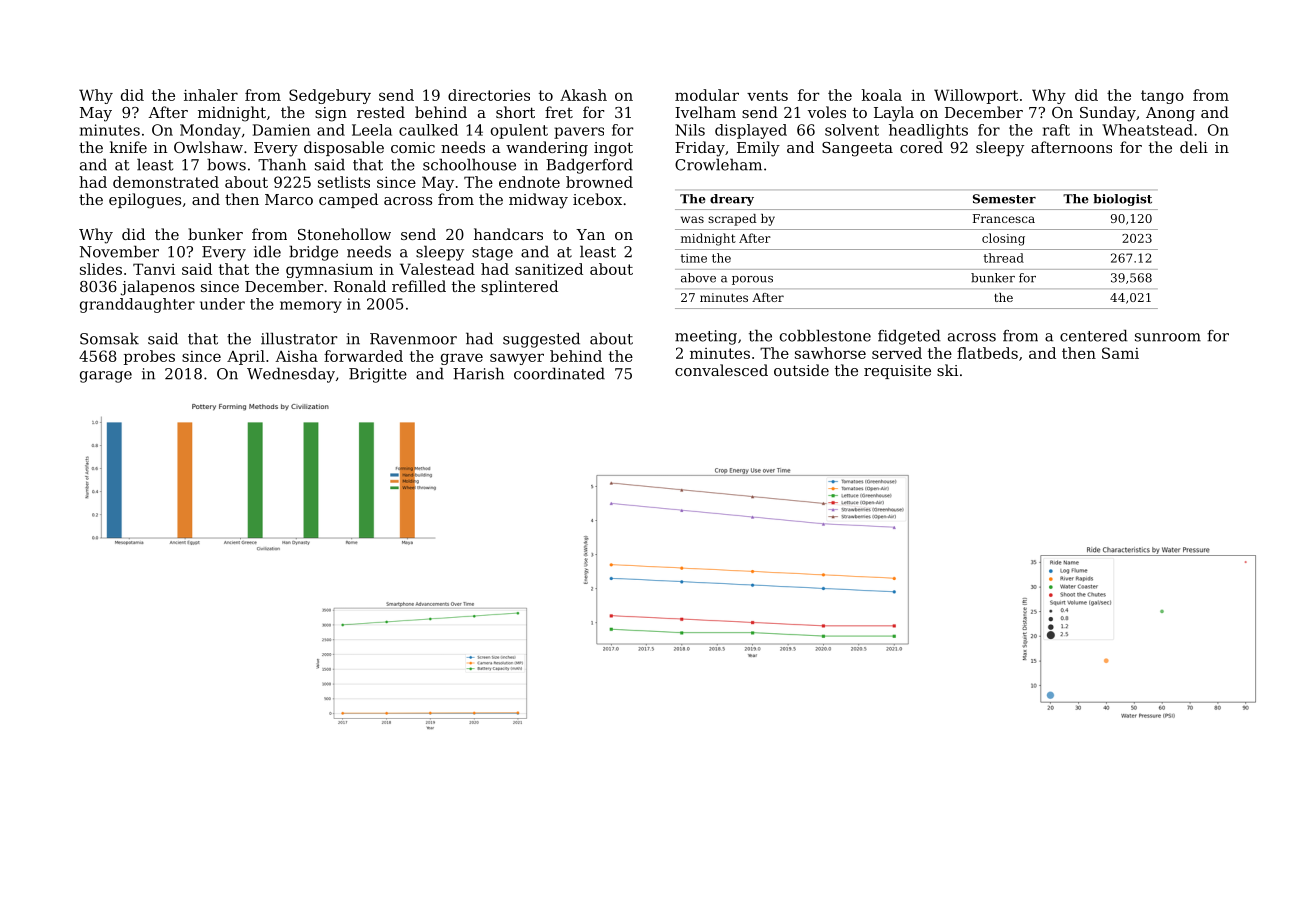 Image resolution: width=1308 pixels, height=924 pixels. Describe the element at coordinates (559, 112) in the screenshot. I see `fret` at that location.
